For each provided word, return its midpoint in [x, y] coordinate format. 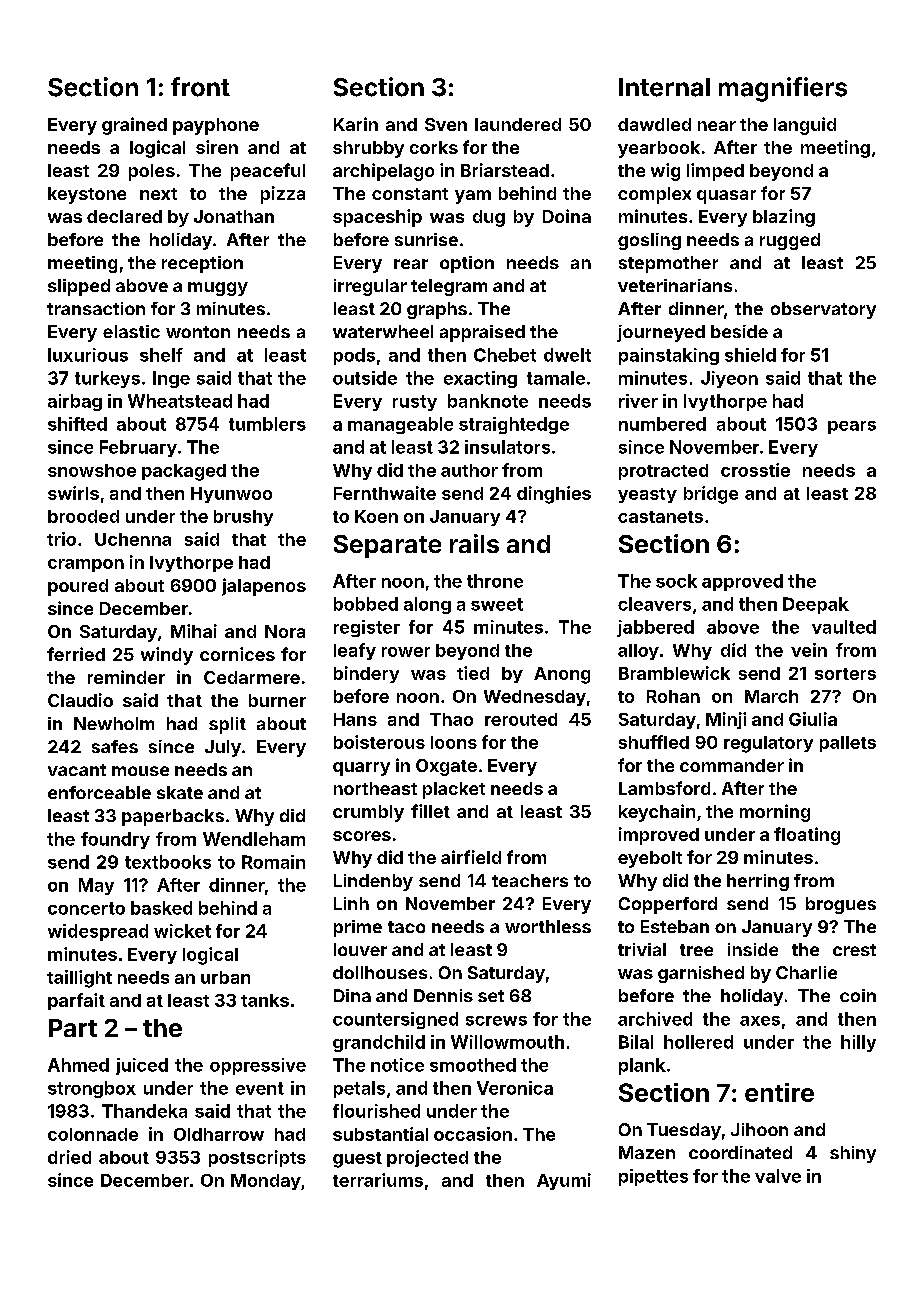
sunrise [426, 239]
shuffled [654, 742]
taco [406, 927]
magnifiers [783, 89]
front [200, 87]
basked [161, 908]
